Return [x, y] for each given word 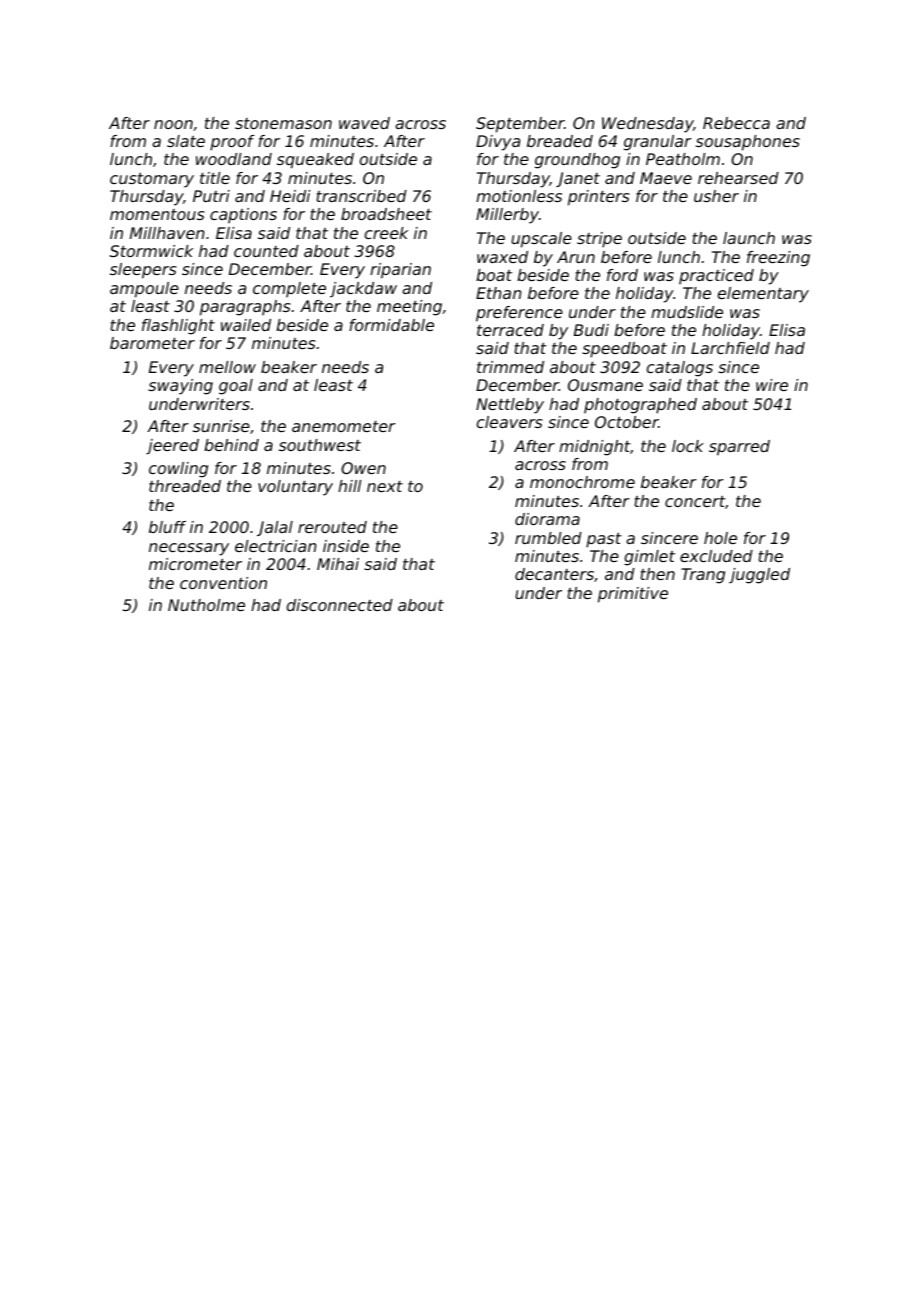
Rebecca [736, 123]
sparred [739, 448]
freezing [778, 259]
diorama [547, 519]
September [520, 125]
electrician [276, 546]
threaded [185, 486]
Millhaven [167, 233]
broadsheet [386, 214]
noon [173, 124]
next [385, 486]
